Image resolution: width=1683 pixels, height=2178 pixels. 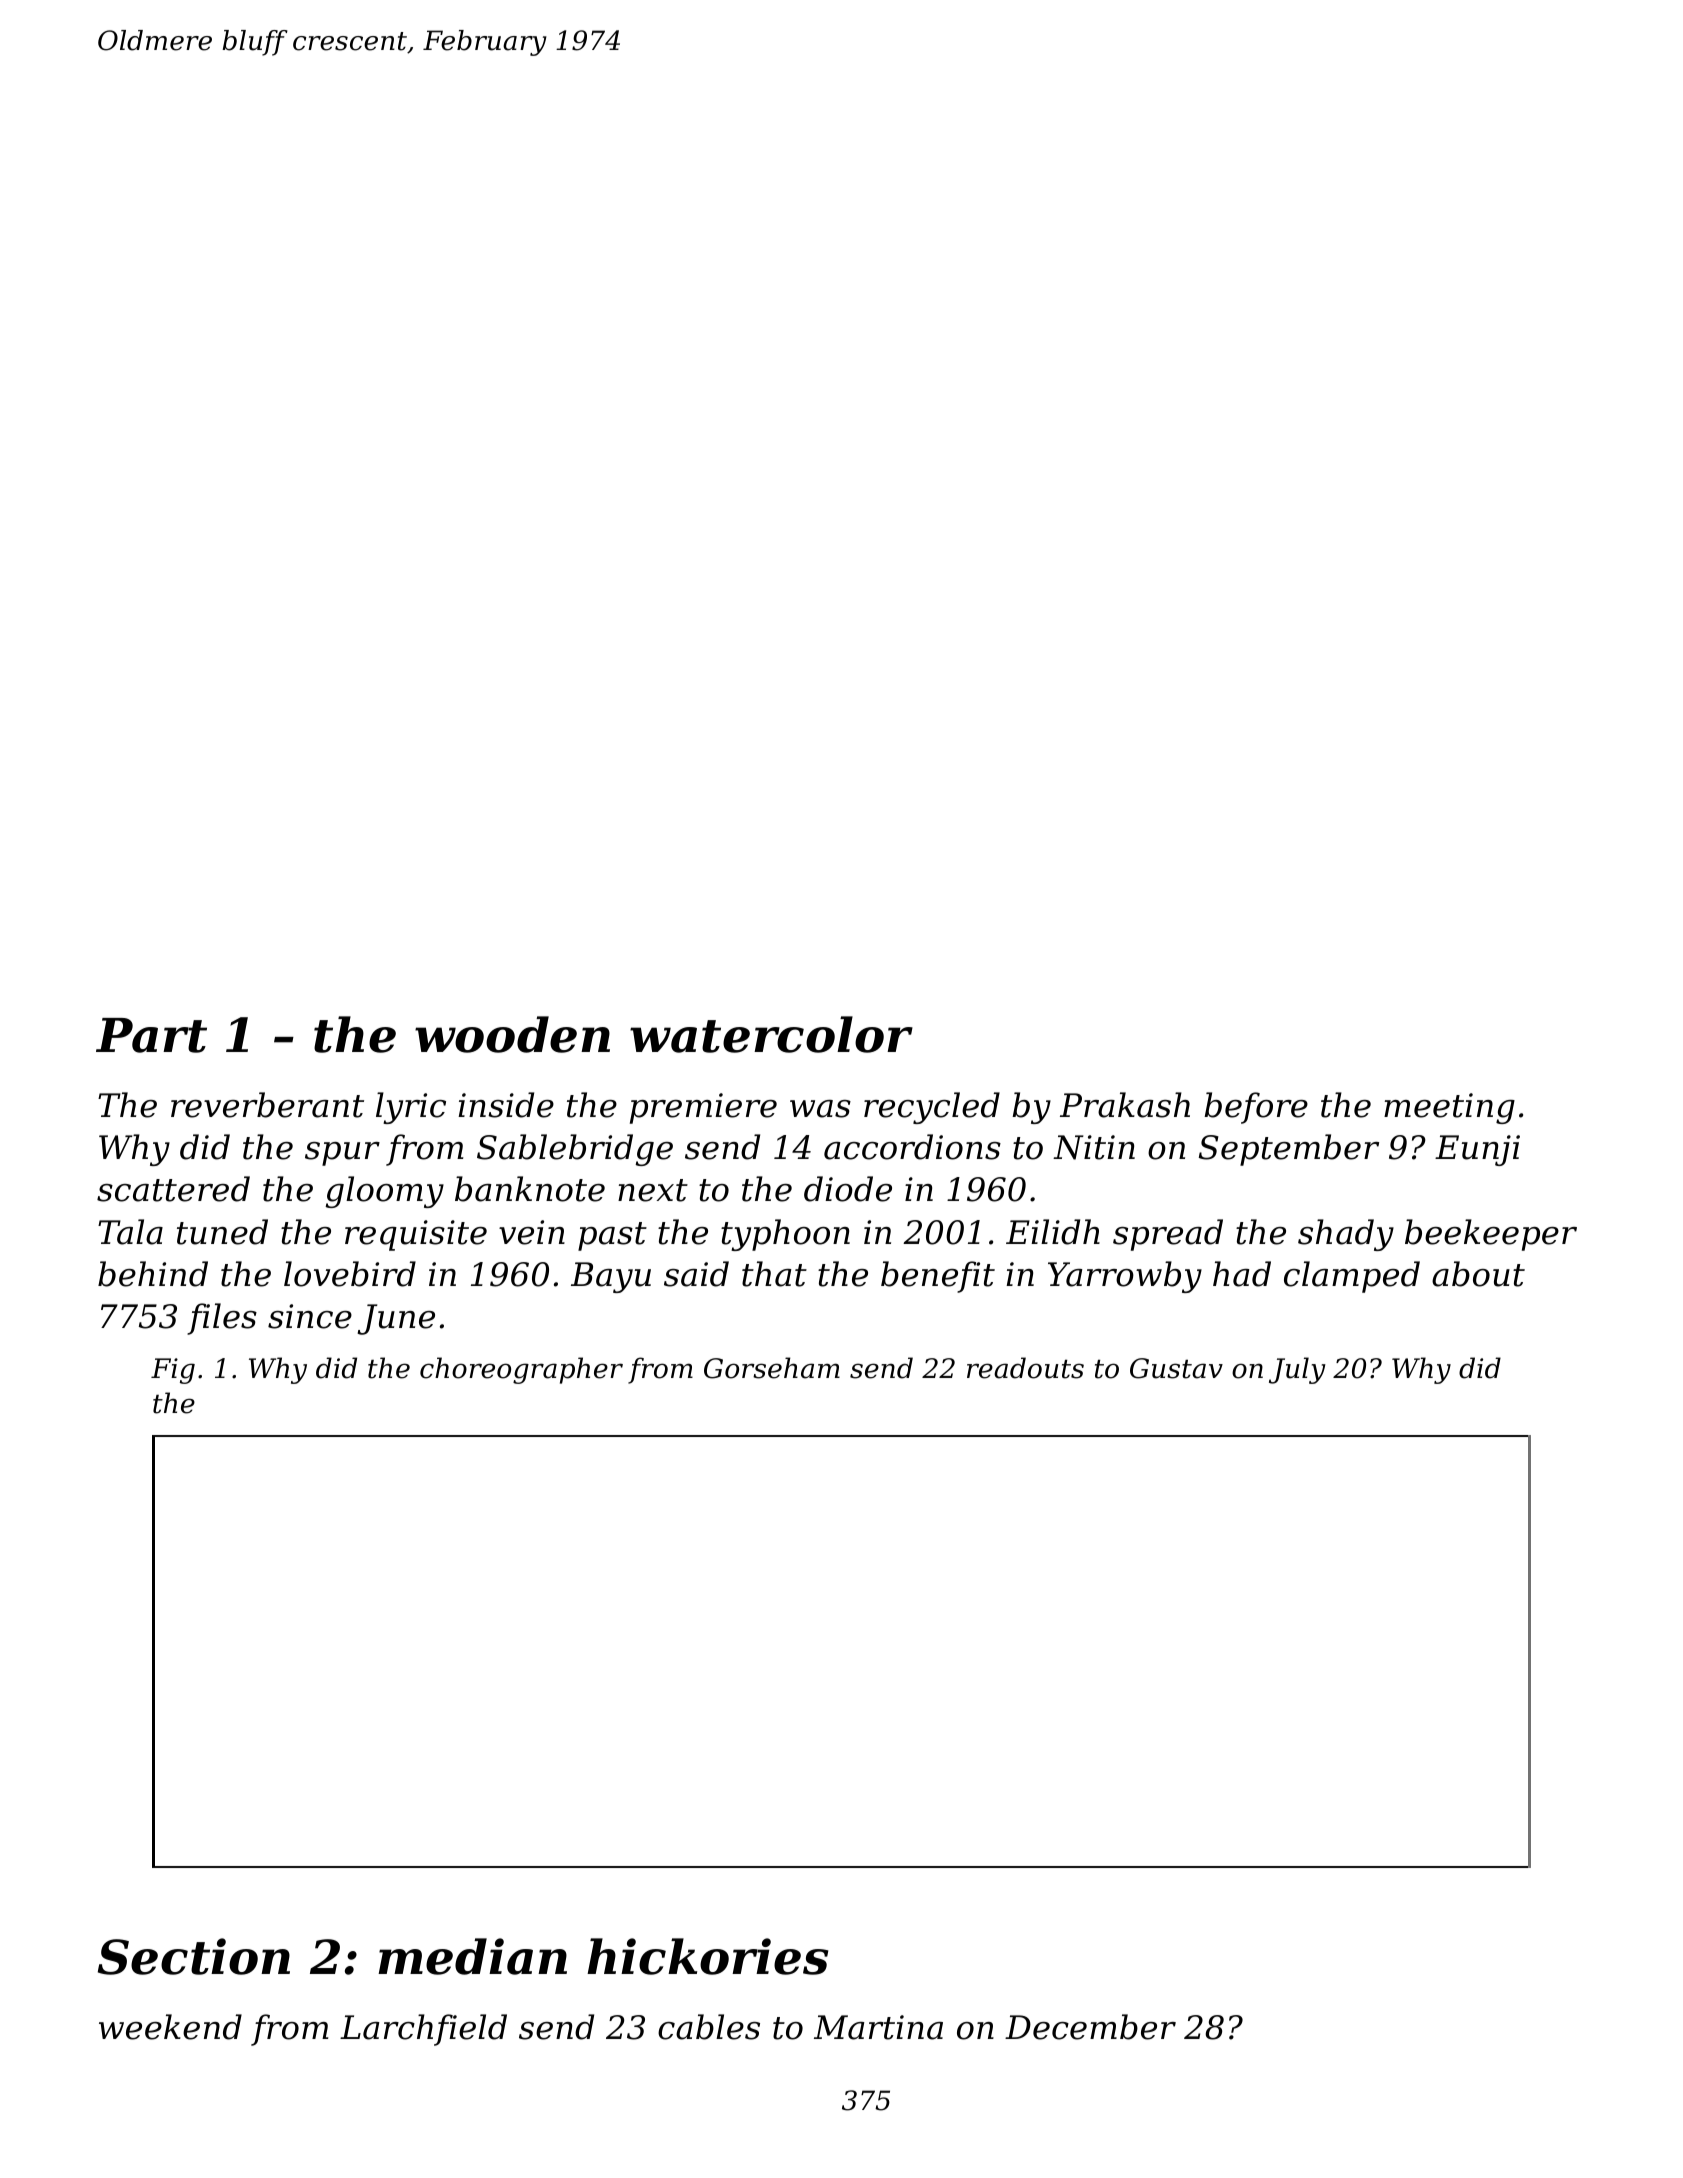 What do you see at coordinates (1090, 2027) in the image?
I see `December` at bounding box center [1090, 2027].
